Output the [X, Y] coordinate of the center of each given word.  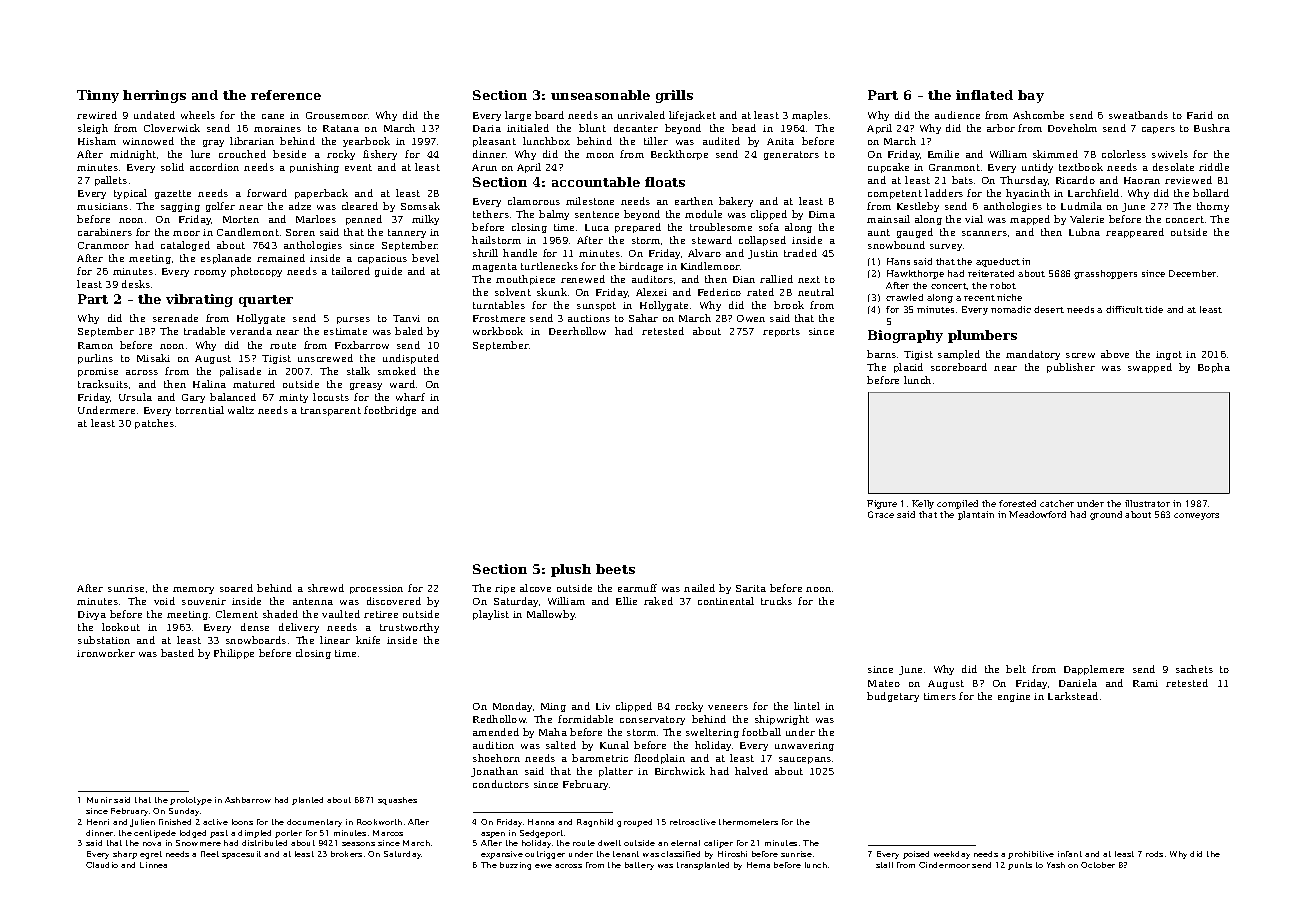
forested [1017, 503]
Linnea [153, 865]
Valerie [1087, 219]
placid [908, 368]
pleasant [494, 142]
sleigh [93, 129]
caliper [718, 844]
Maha [553, 732]
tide [1154, 309]
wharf [410, 397]
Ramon [95, 345]
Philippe [234, 654]
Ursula [135, 397]
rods [1154, 854]
